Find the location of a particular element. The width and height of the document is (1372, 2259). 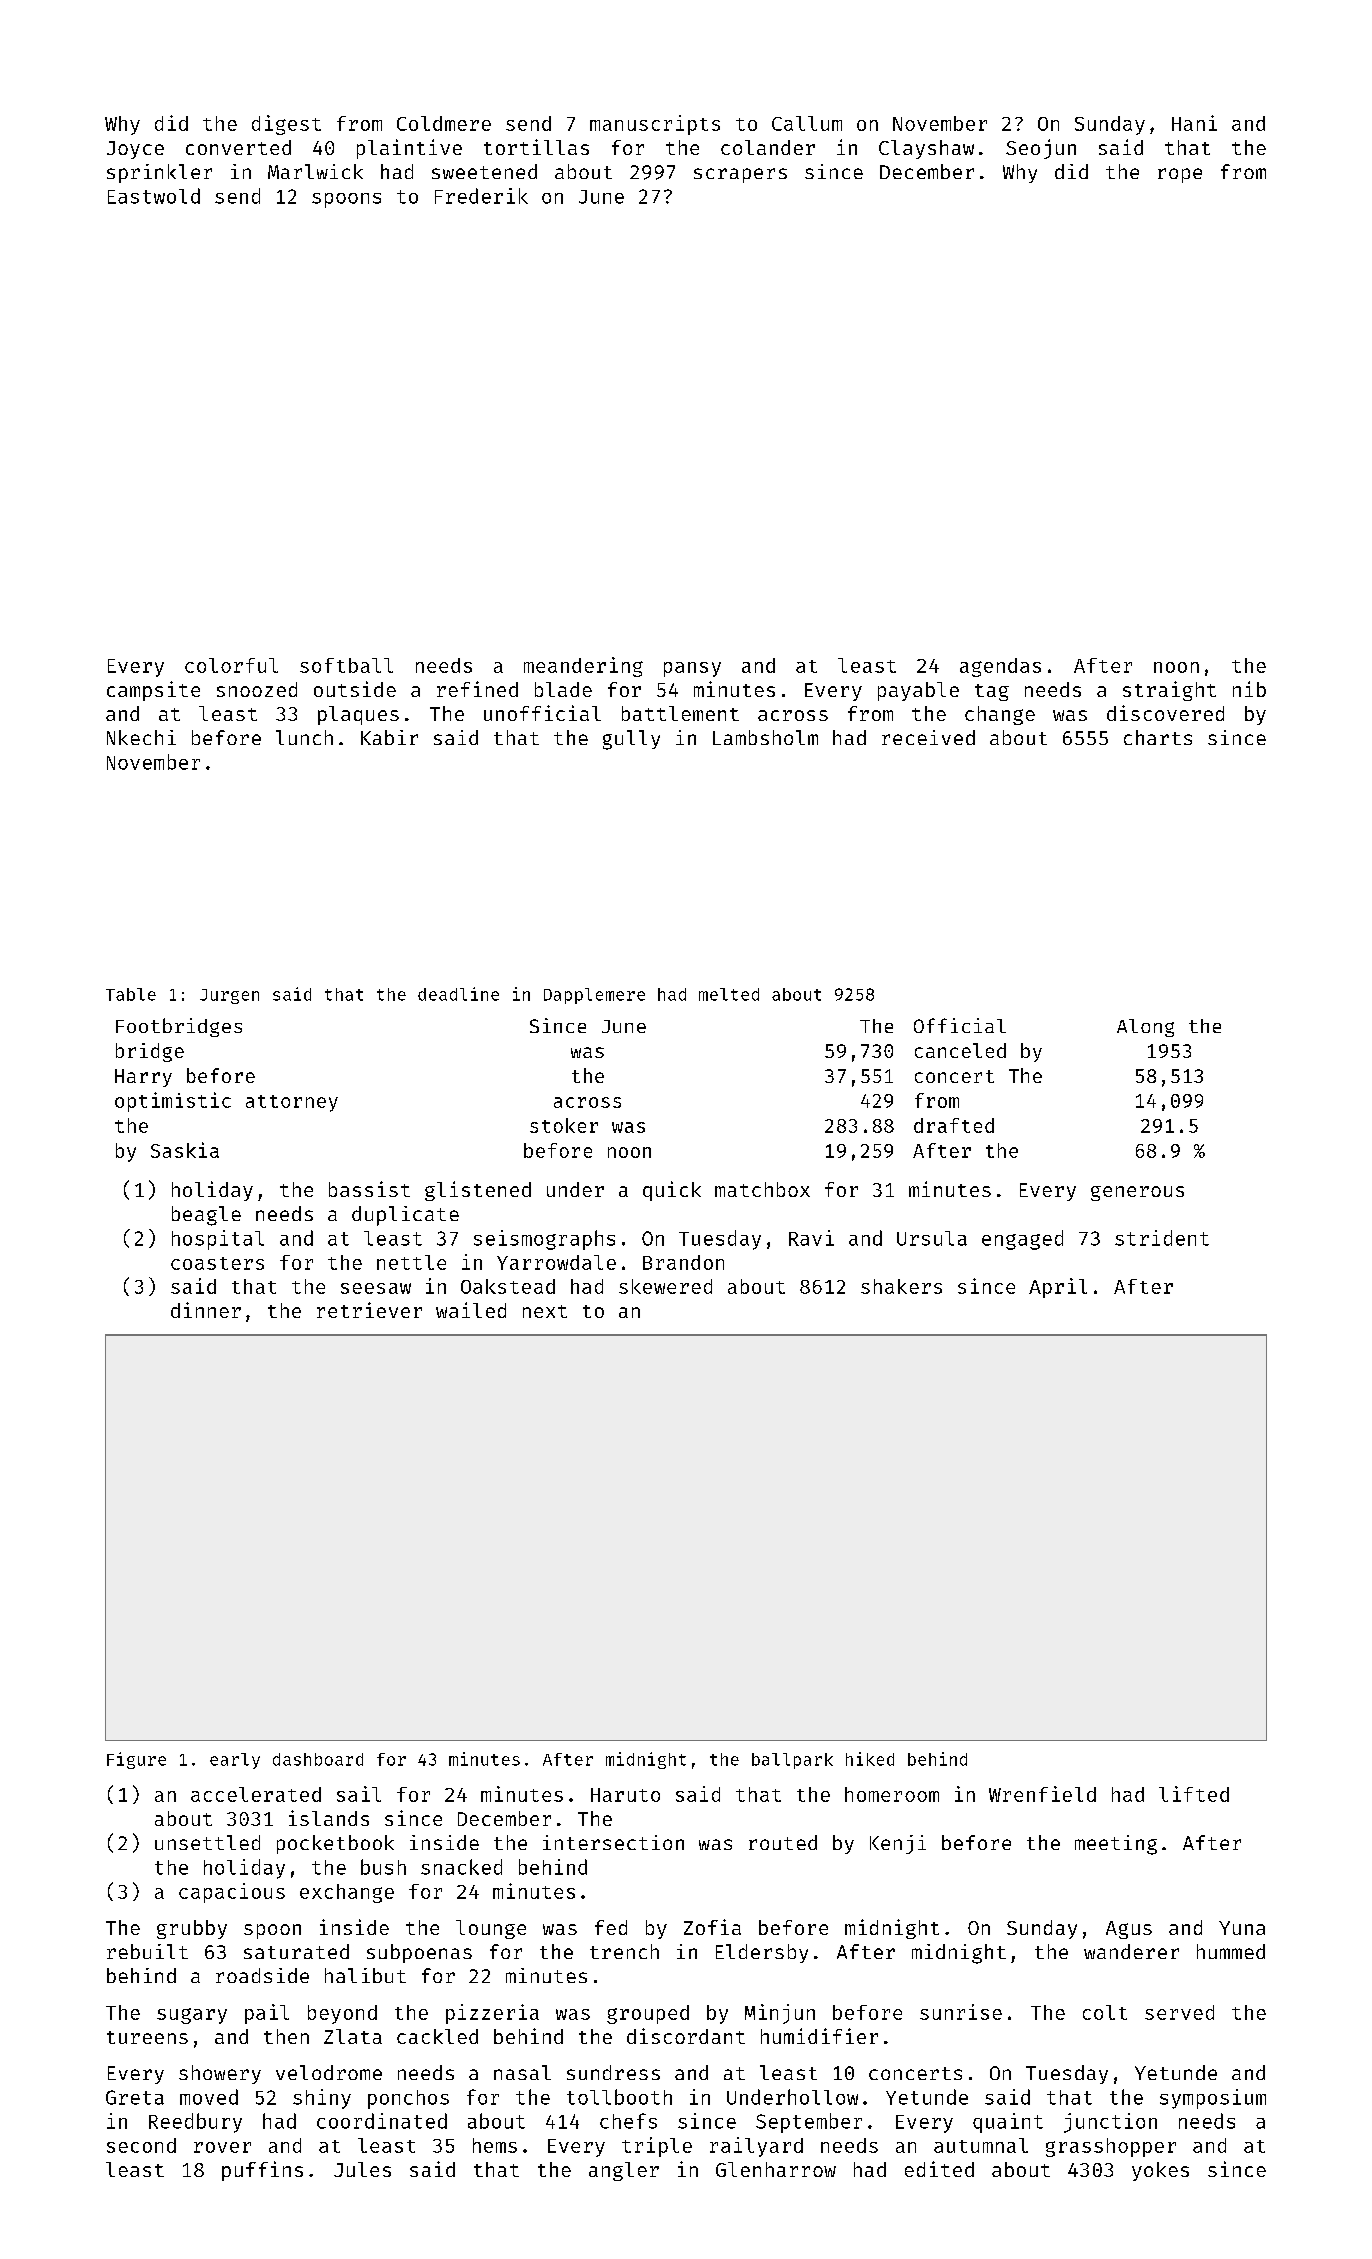

routed is located at coordinates (783, 1842).
